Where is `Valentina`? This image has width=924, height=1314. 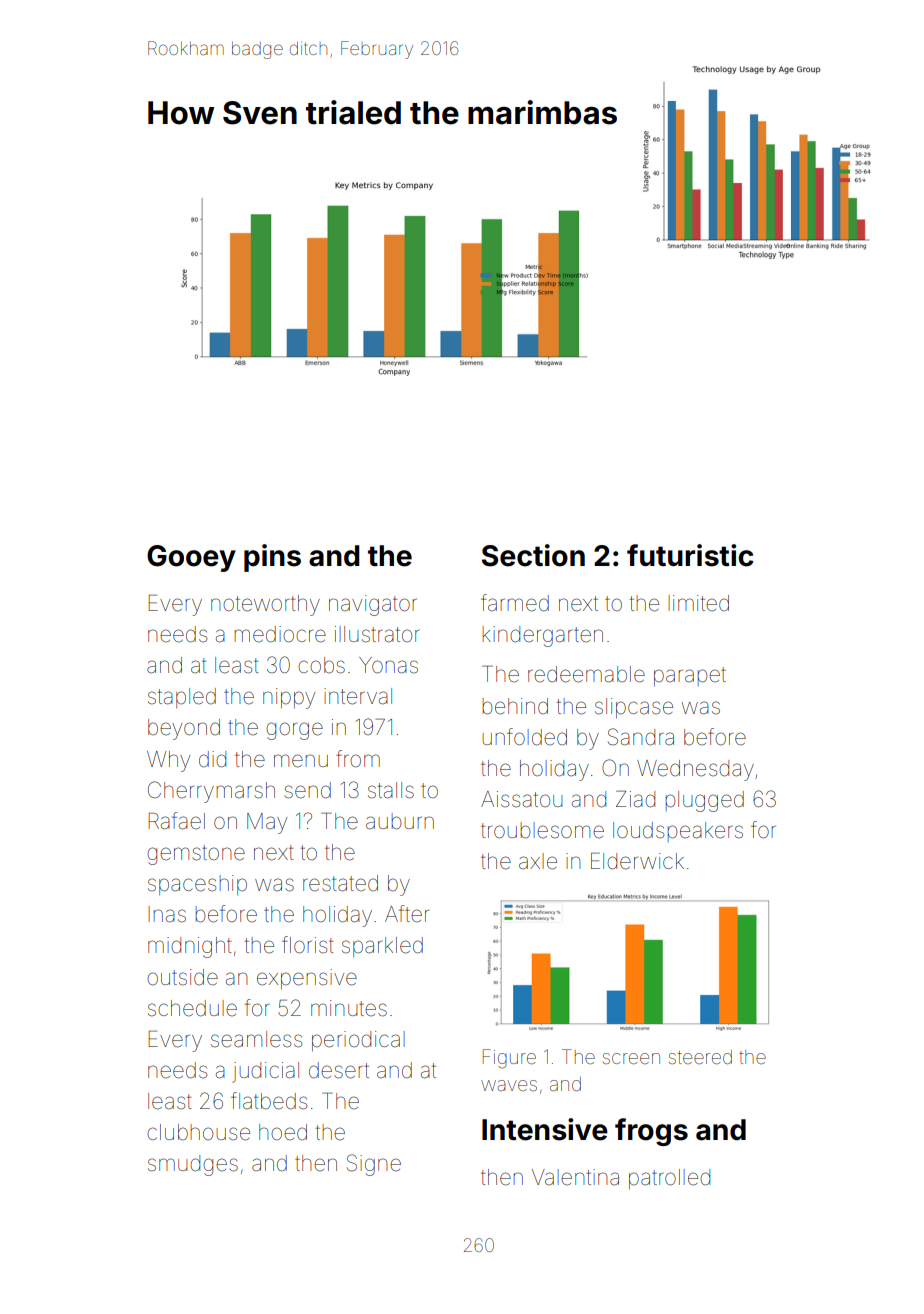
Valentina is located at coordinates (575, 1177).
